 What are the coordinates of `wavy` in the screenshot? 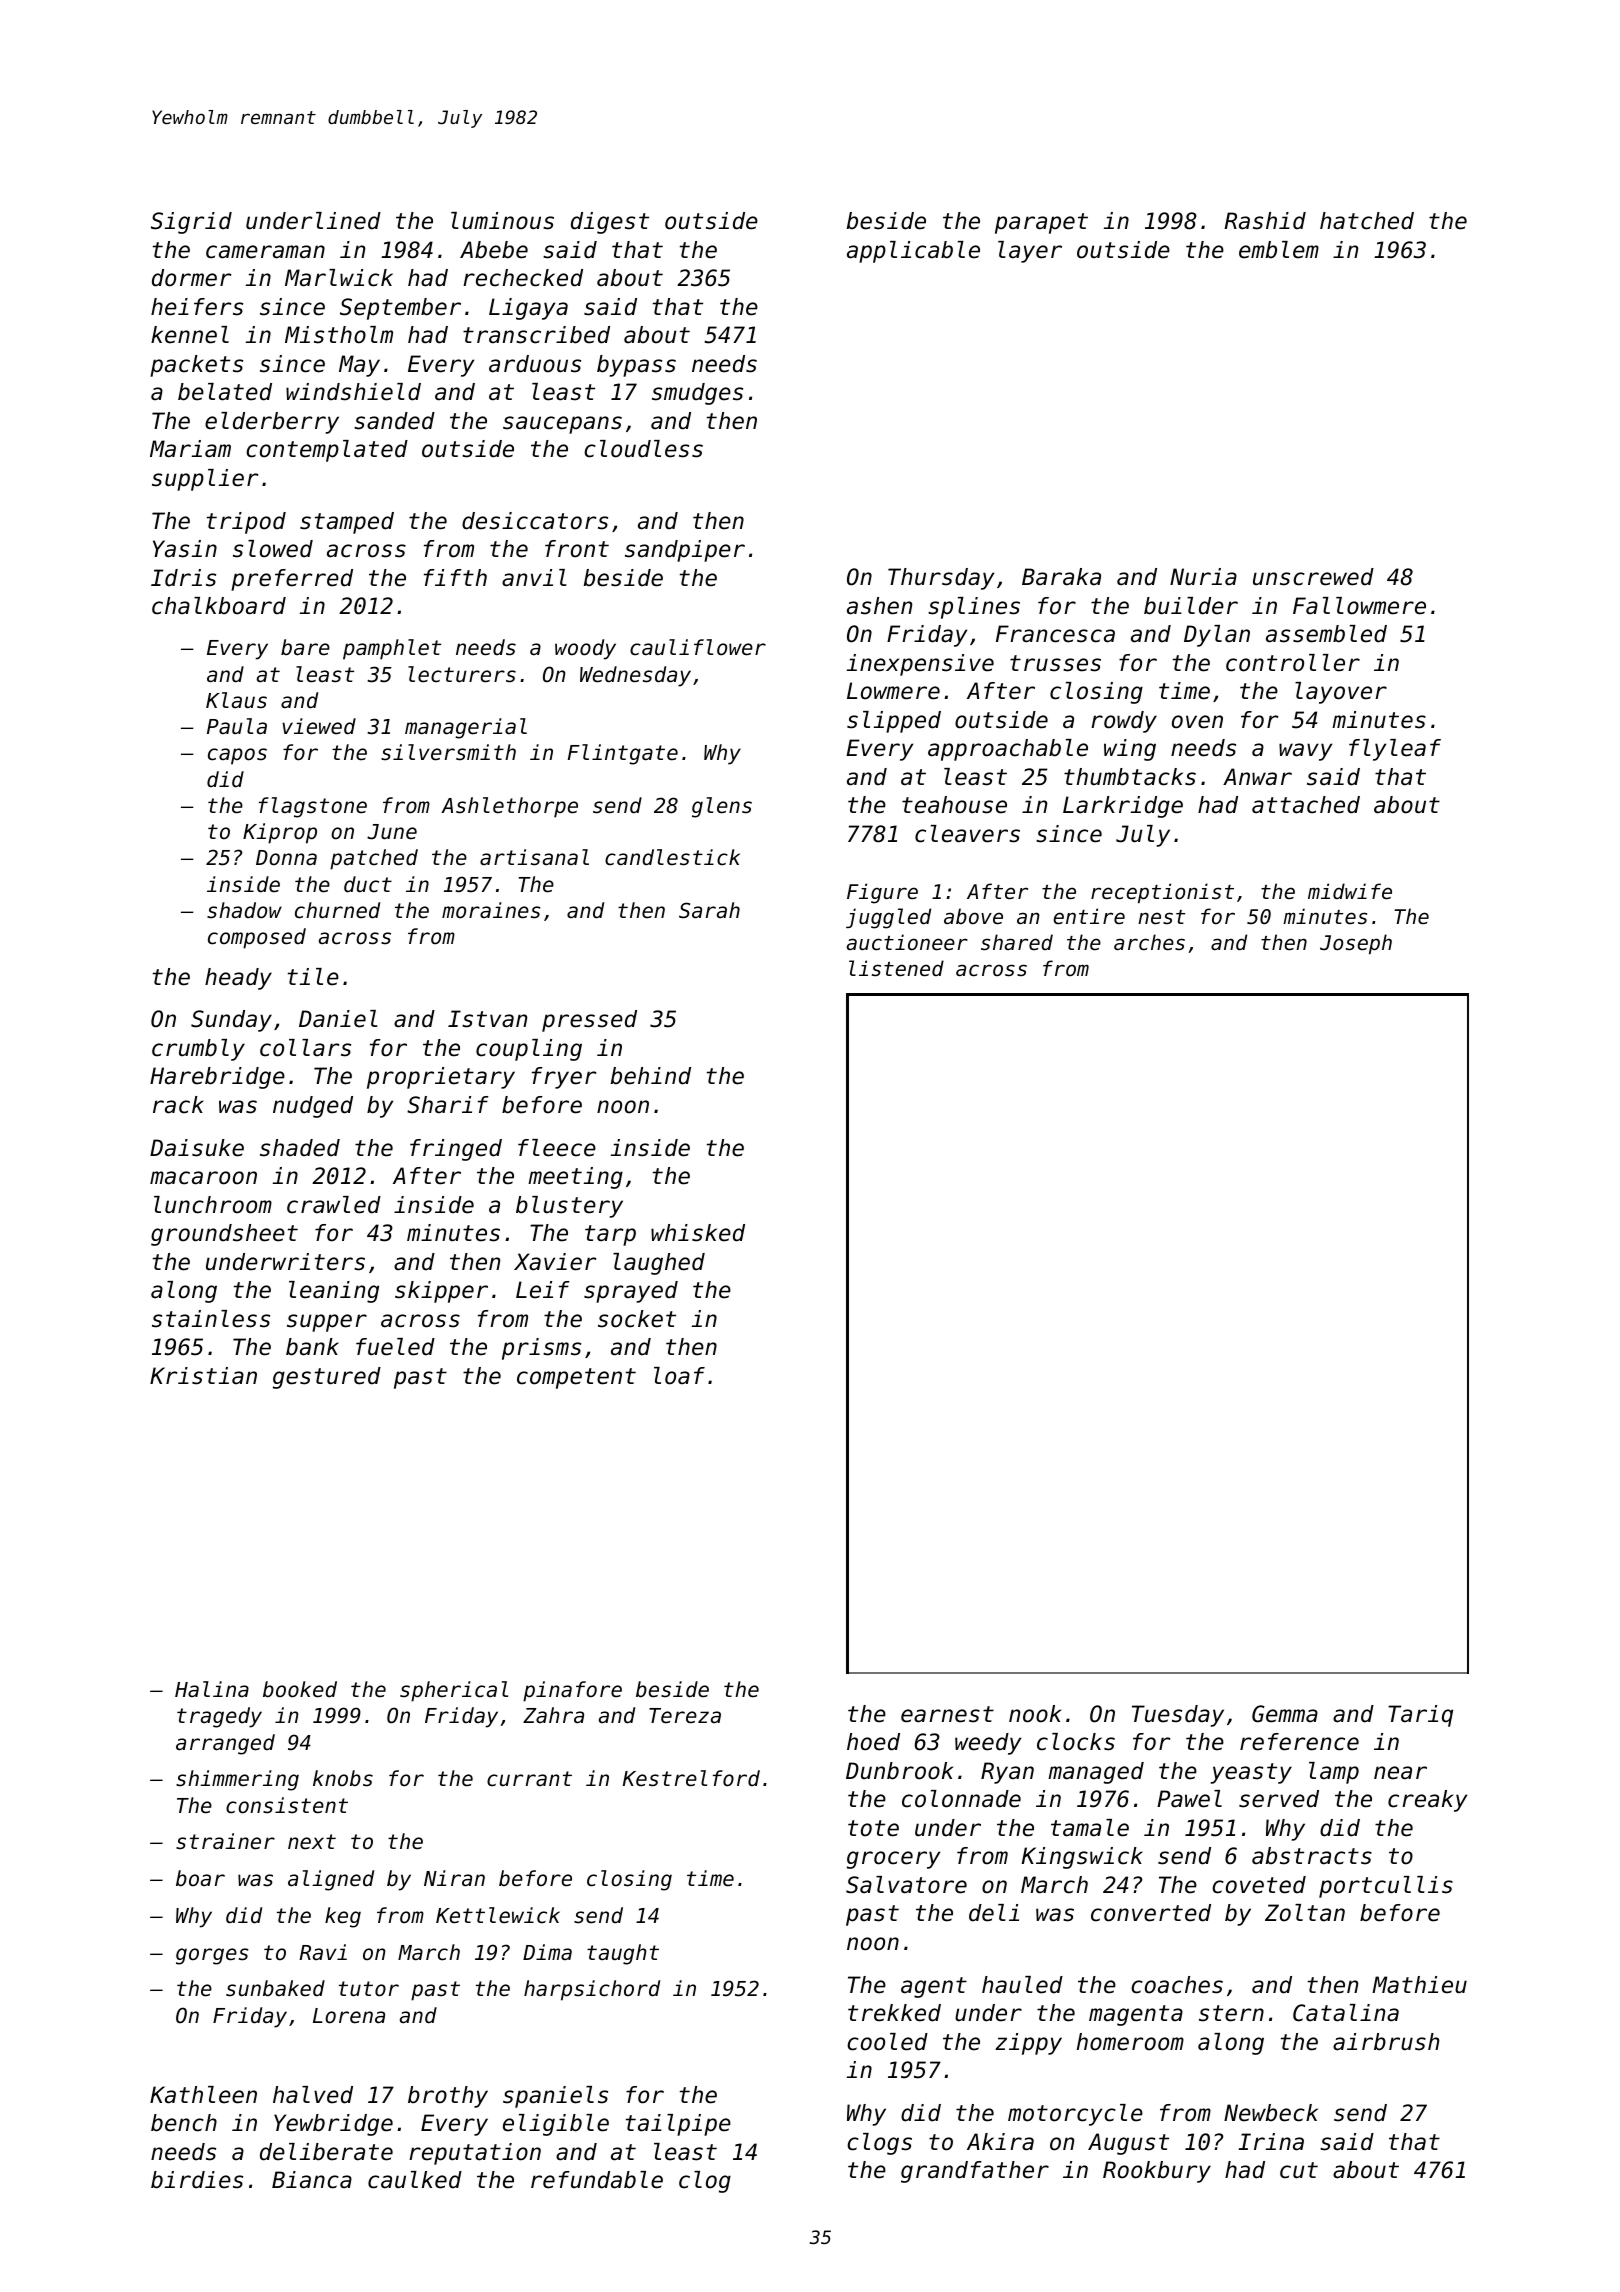 It's located at (1305, 752).
